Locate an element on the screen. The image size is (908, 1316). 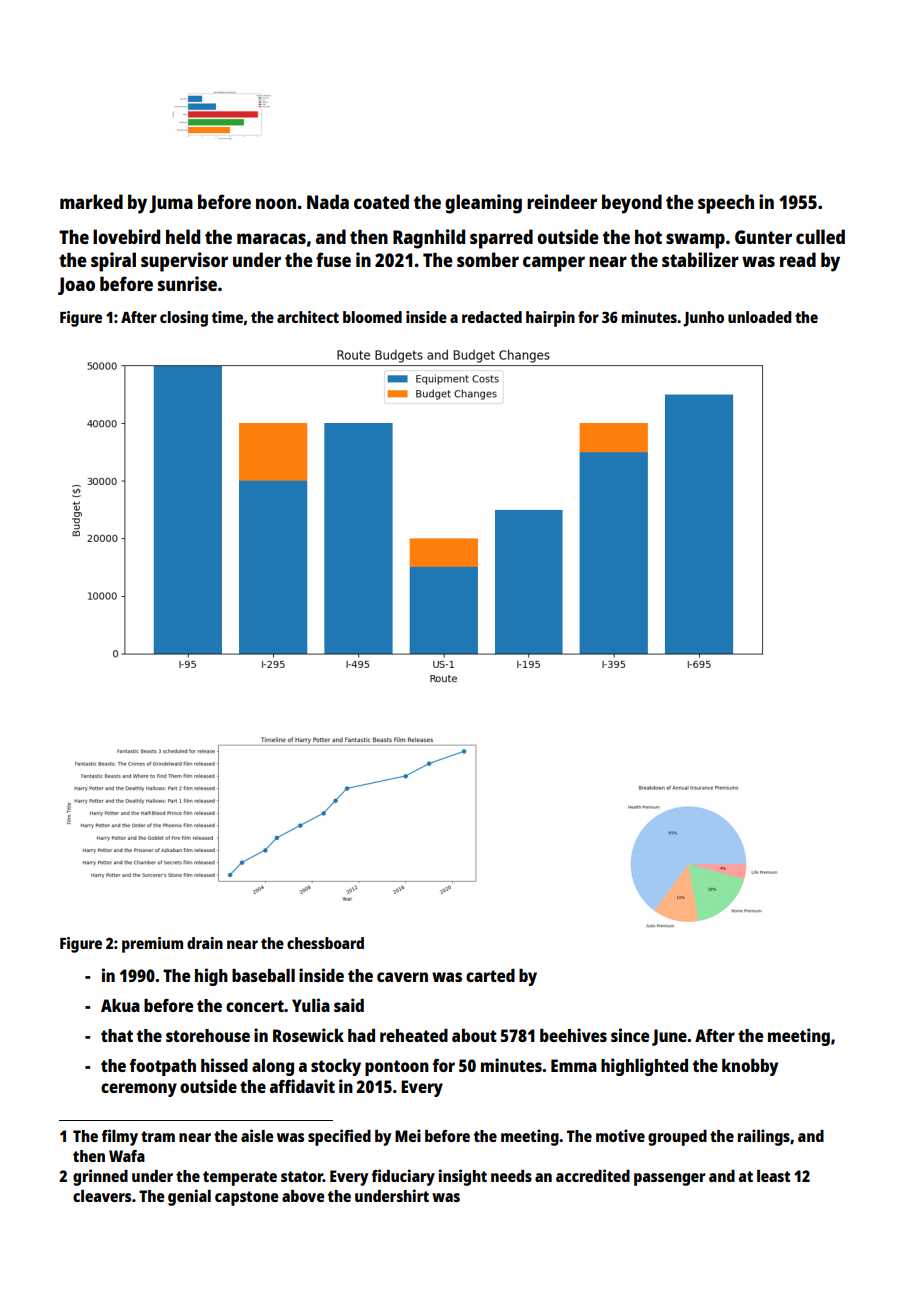
above is located at coordinates (303, 1196).
